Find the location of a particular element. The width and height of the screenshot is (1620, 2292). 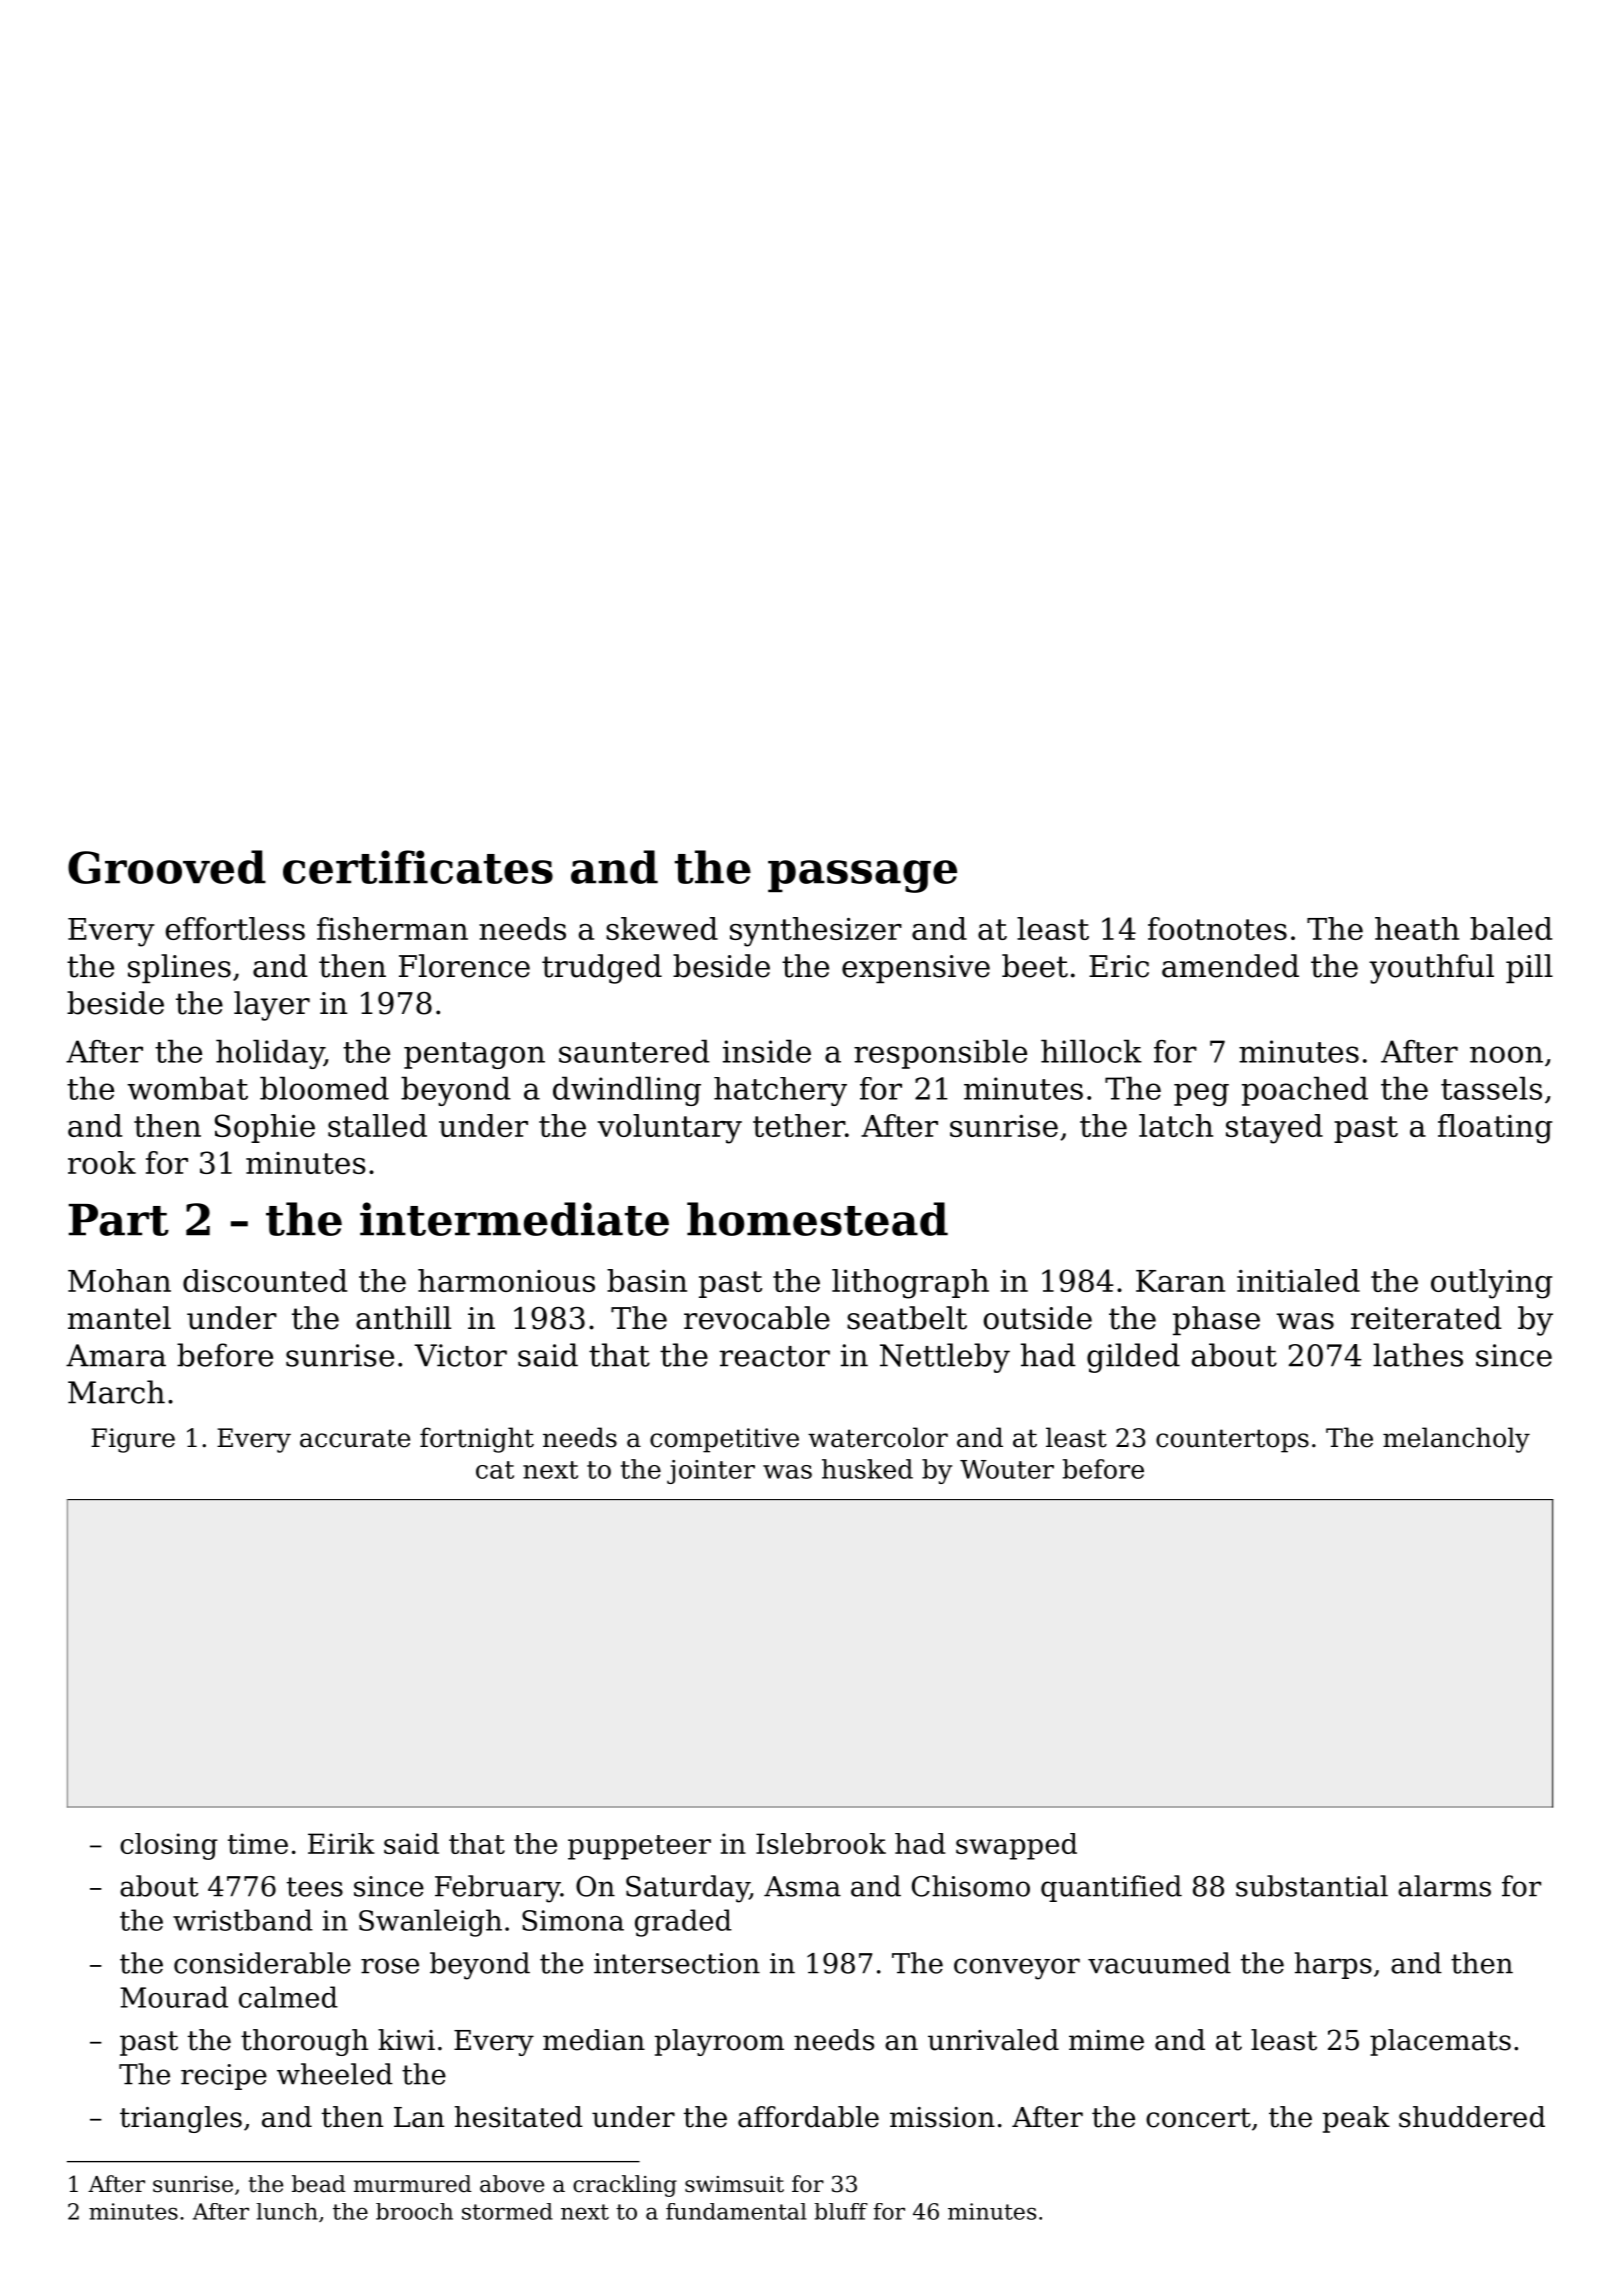

Figure is located at coordinates (133, 1440).
